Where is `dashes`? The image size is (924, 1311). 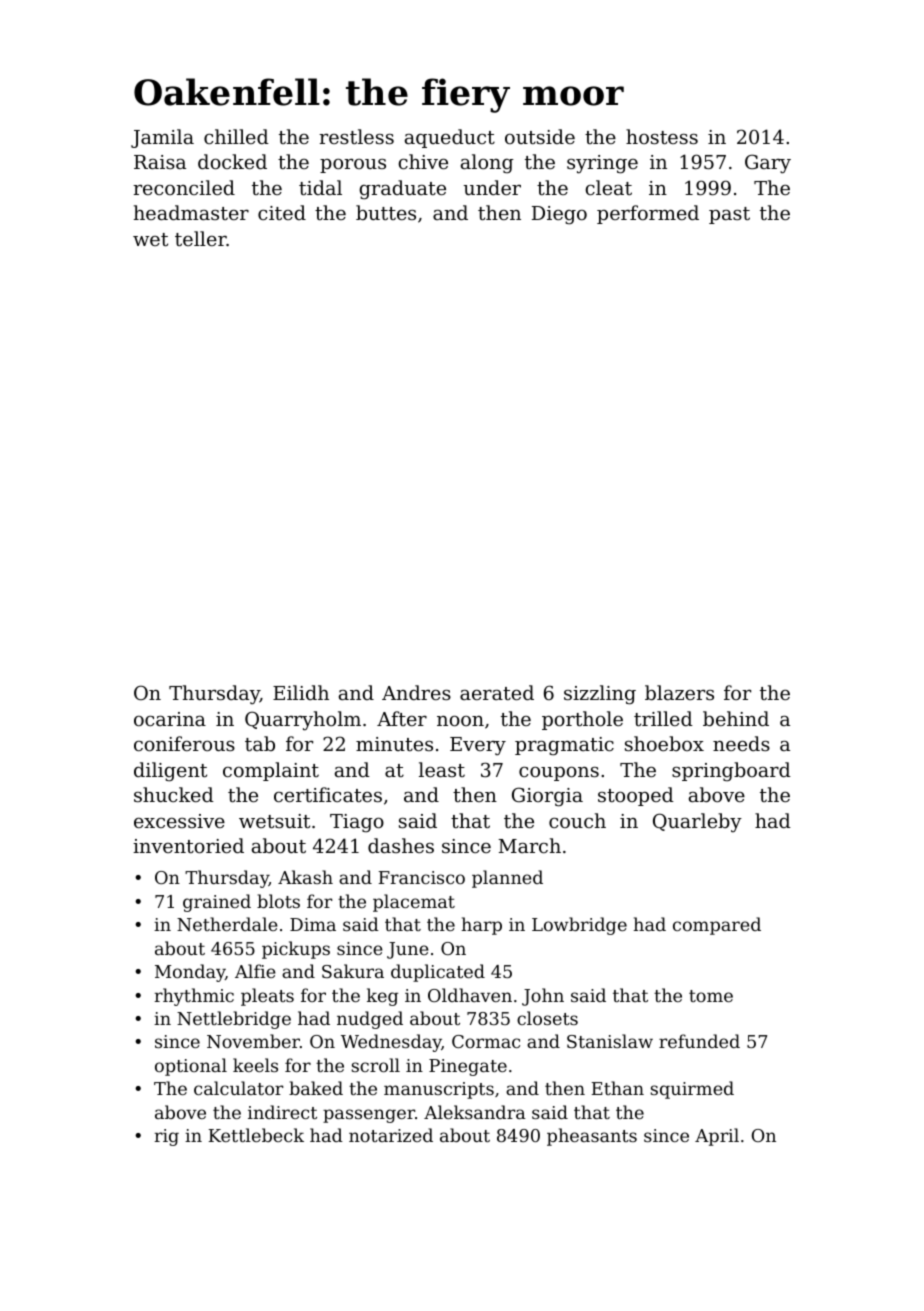 dashes is located at coordinates (401, 845).
